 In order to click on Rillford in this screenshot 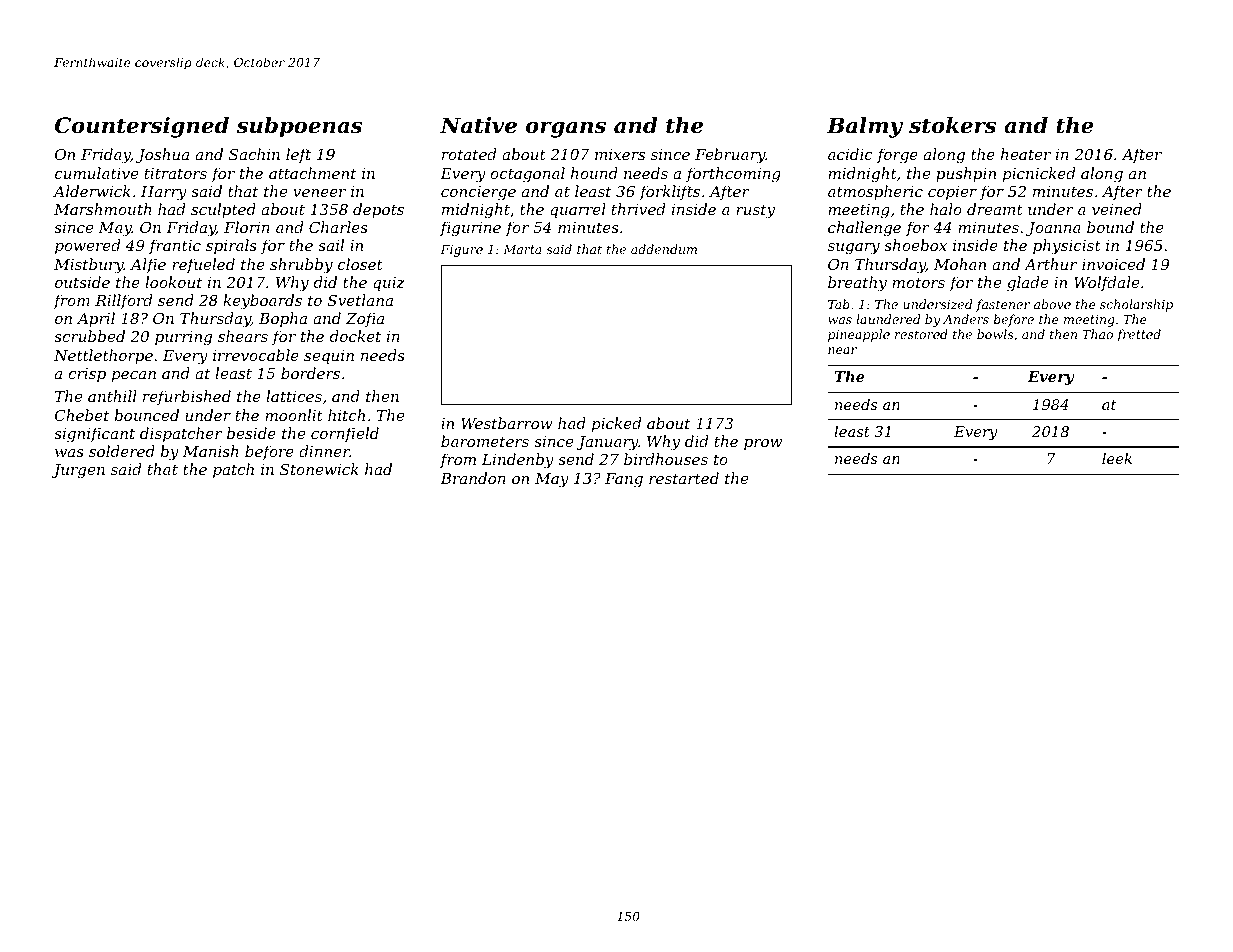, I will do `click(123, 301)`.
